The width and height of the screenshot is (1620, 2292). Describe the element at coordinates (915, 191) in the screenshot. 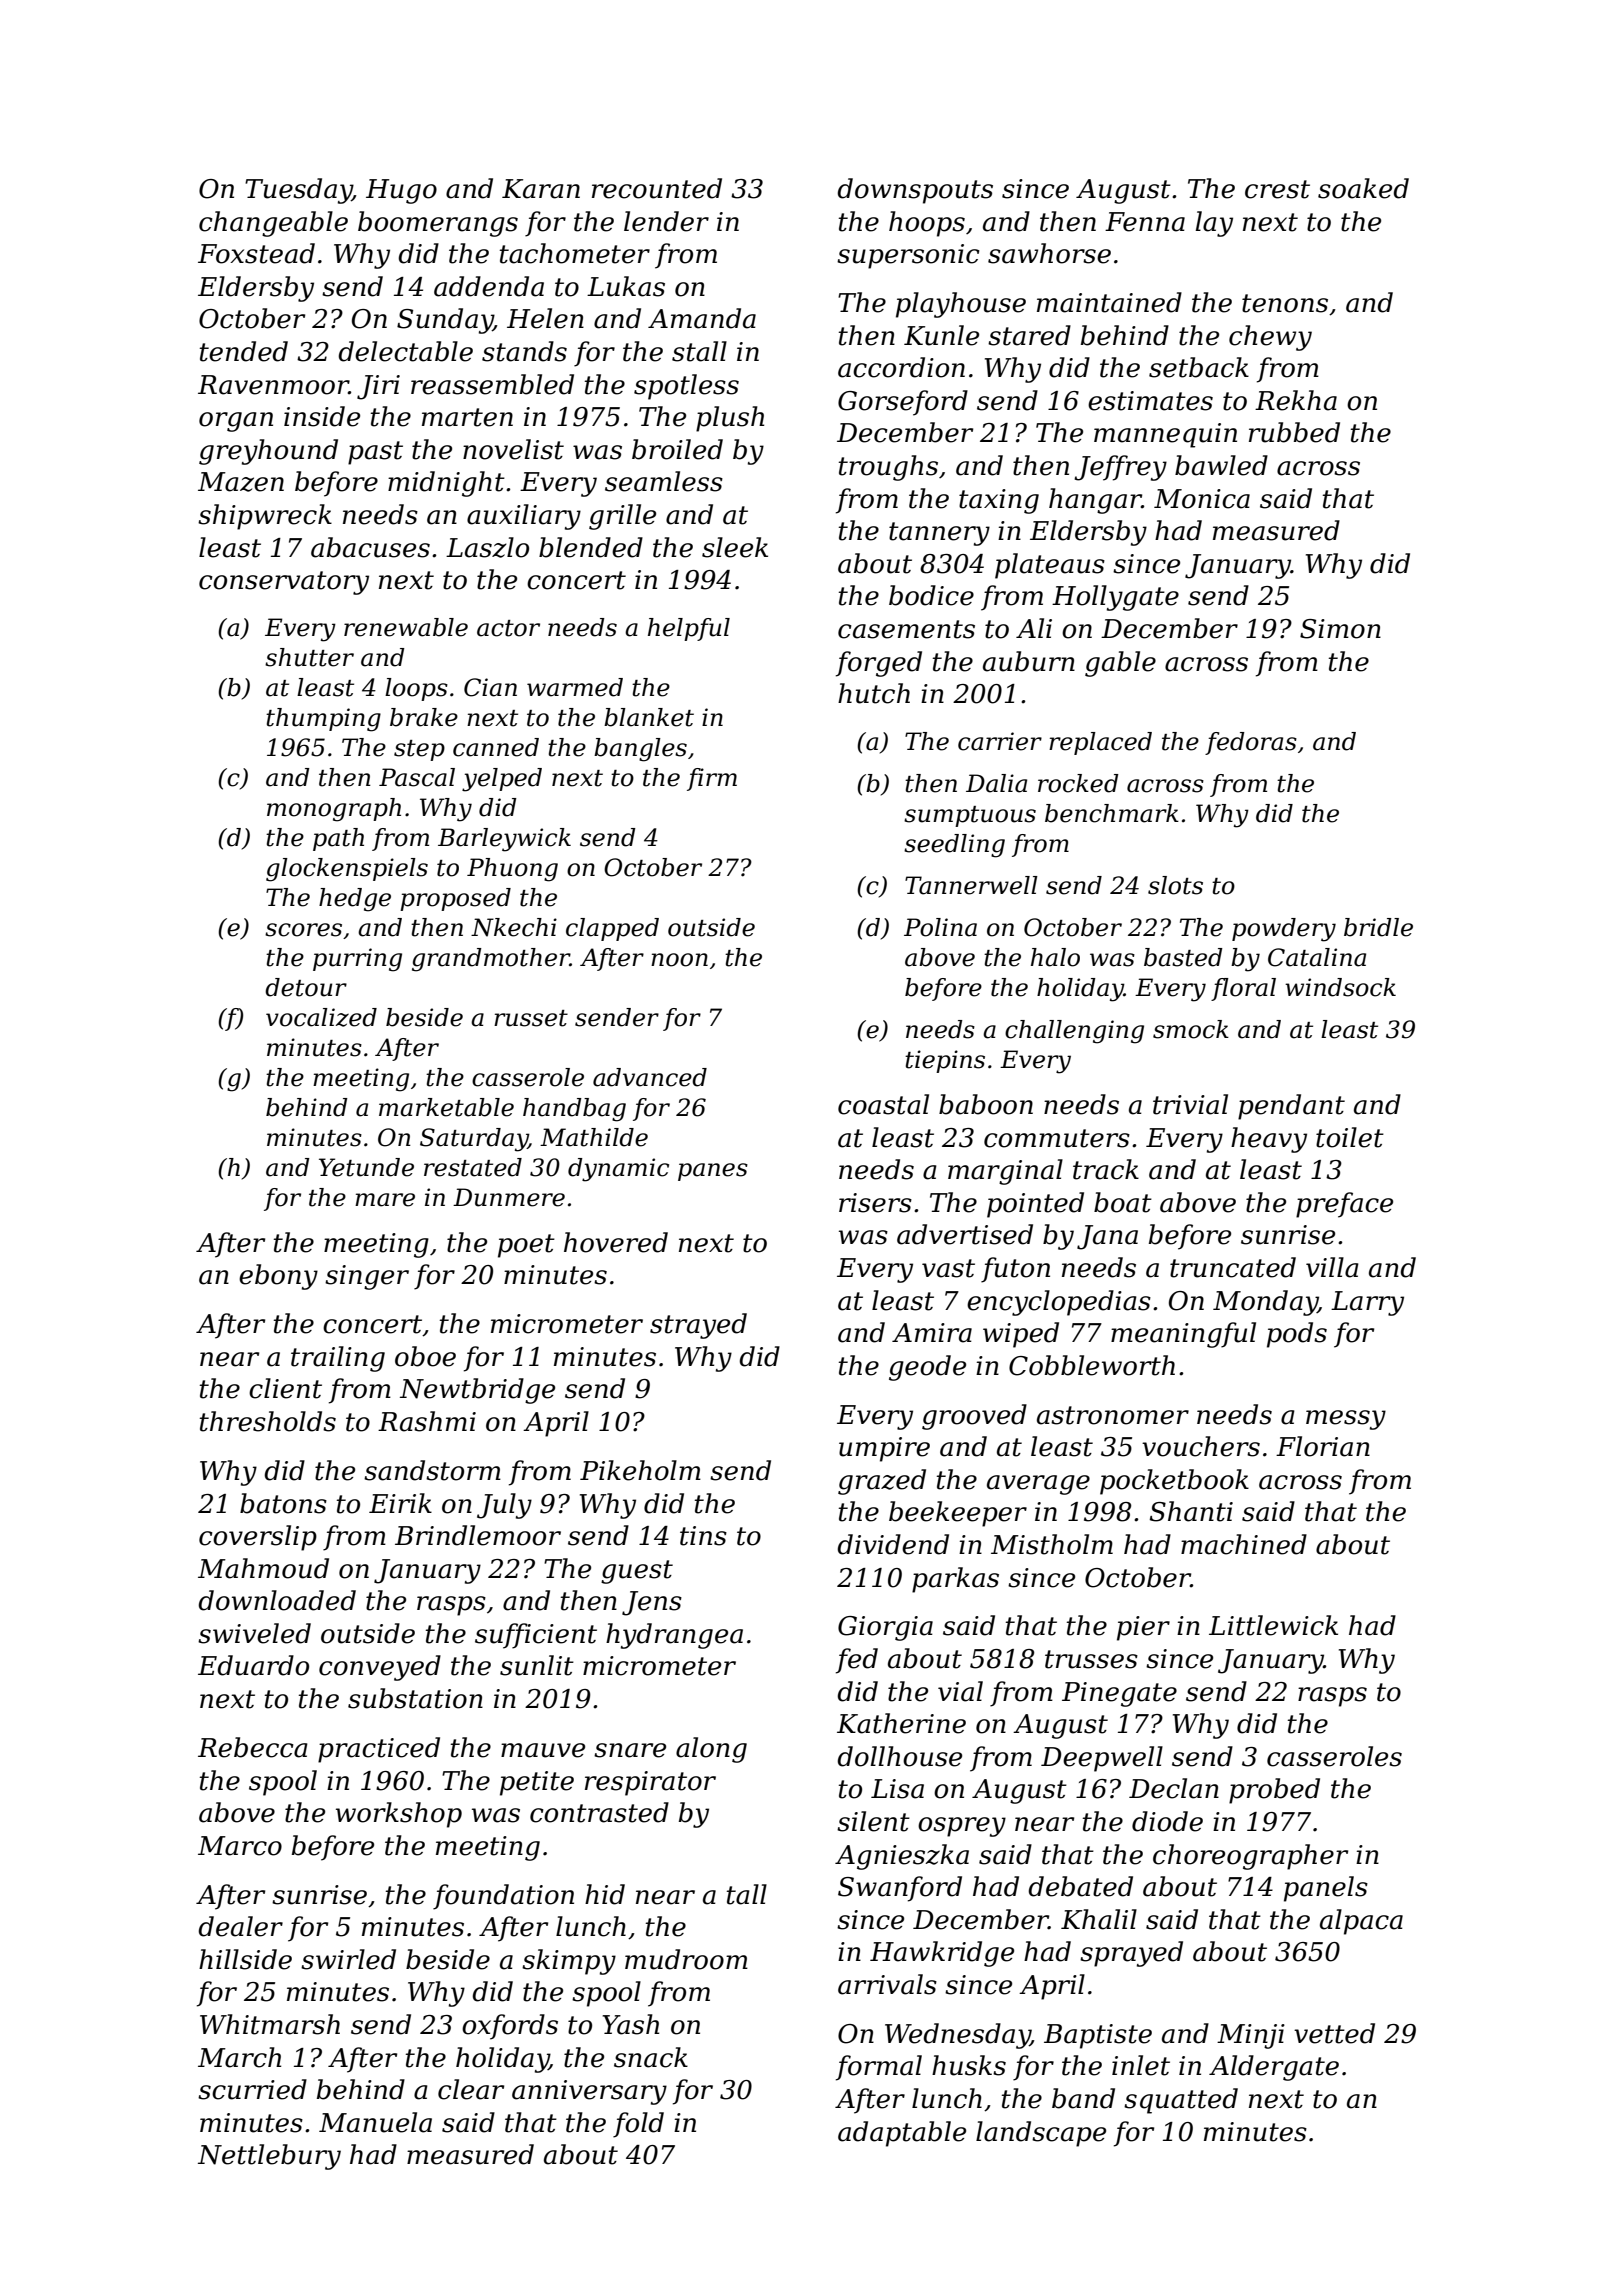

I see `downspouts` at that location.
